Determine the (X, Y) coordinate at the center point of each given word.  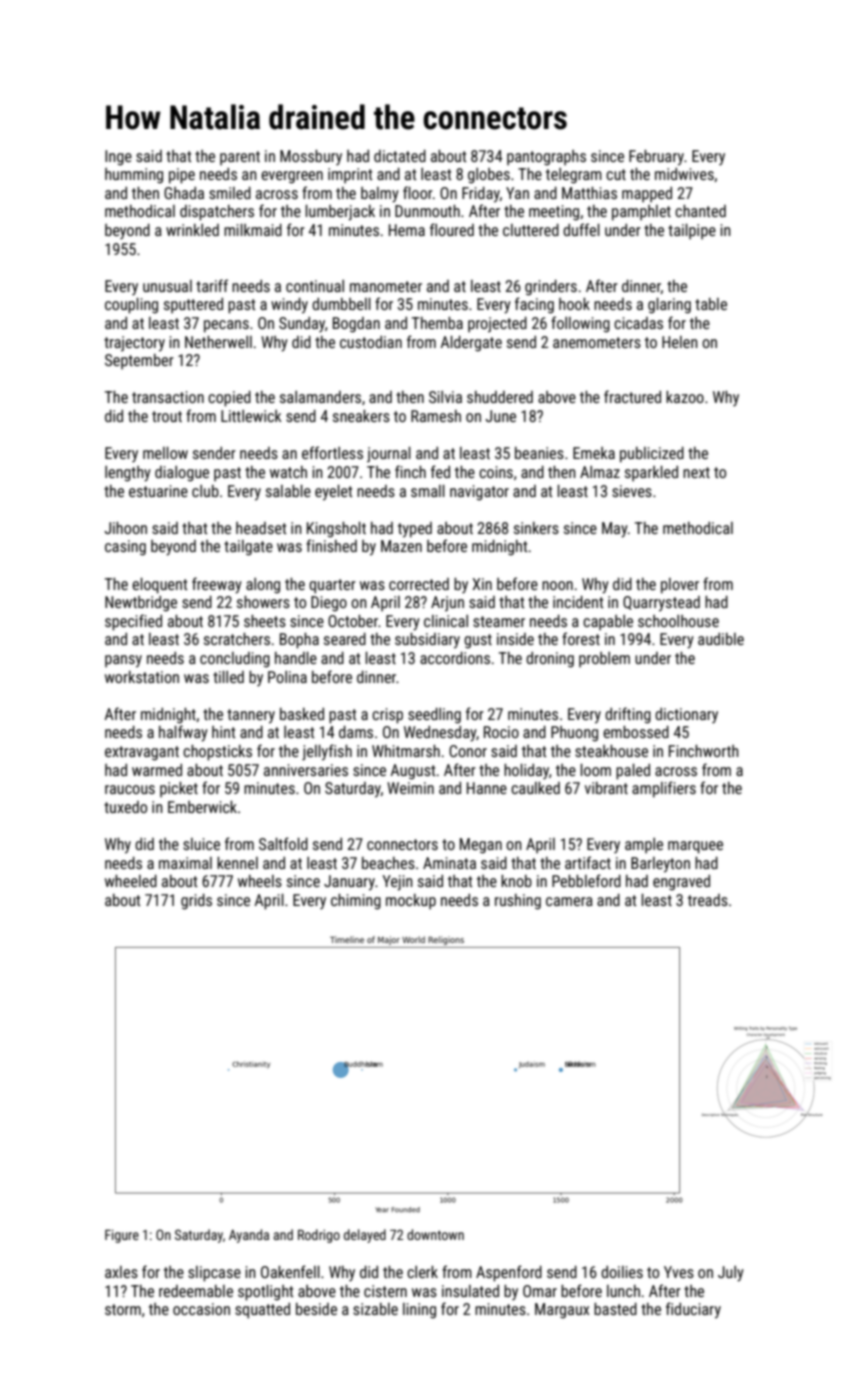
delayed (365, 1236)
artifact (588, 862)
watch (288, 472)
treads (708, 900)
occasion (201, 1309)
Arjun (447, 603)
